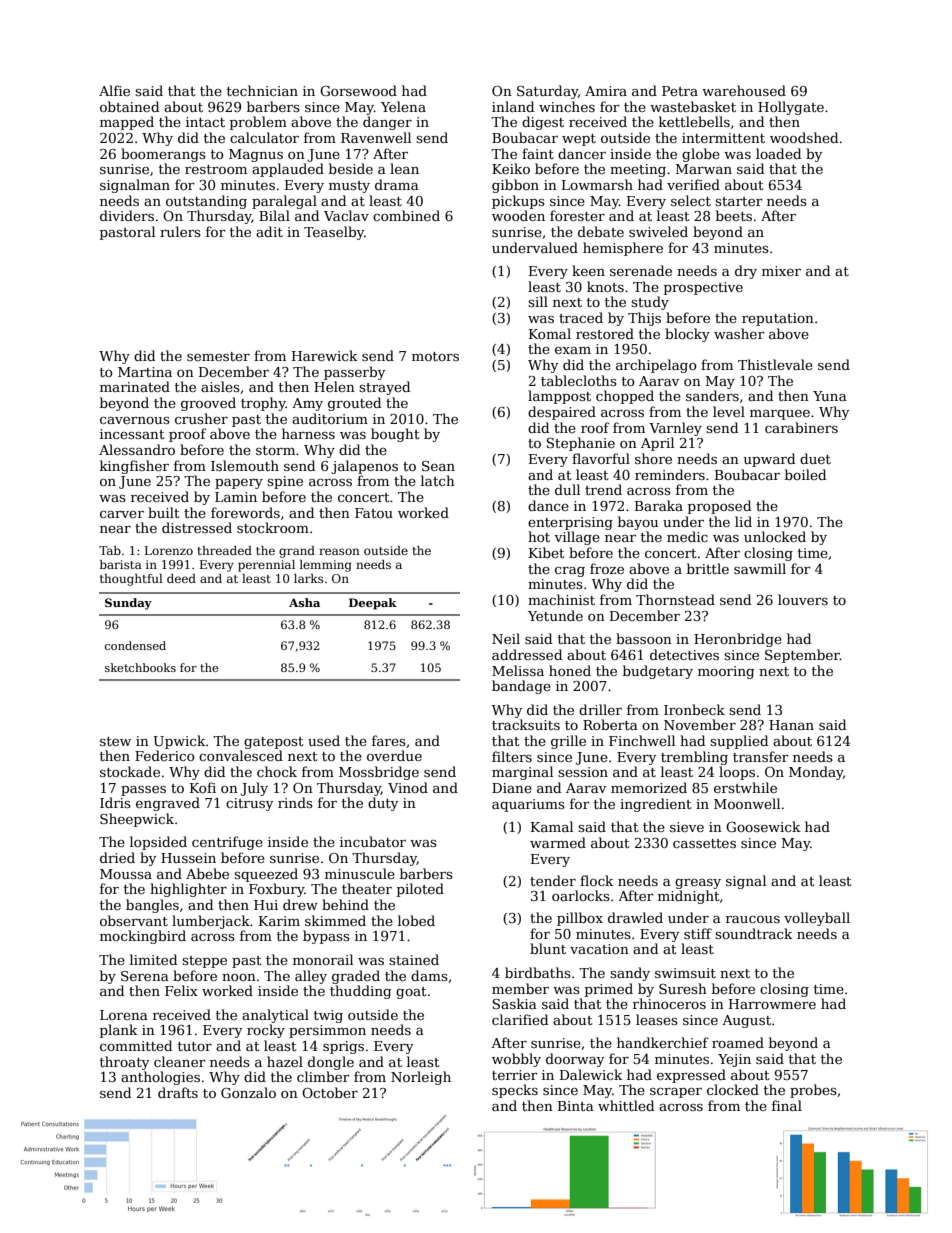 The width and height of the image is (952, 1233). What do you see at coordinates (262, 90) in the image?
I see `technician` at bounding box center [262, 90].
